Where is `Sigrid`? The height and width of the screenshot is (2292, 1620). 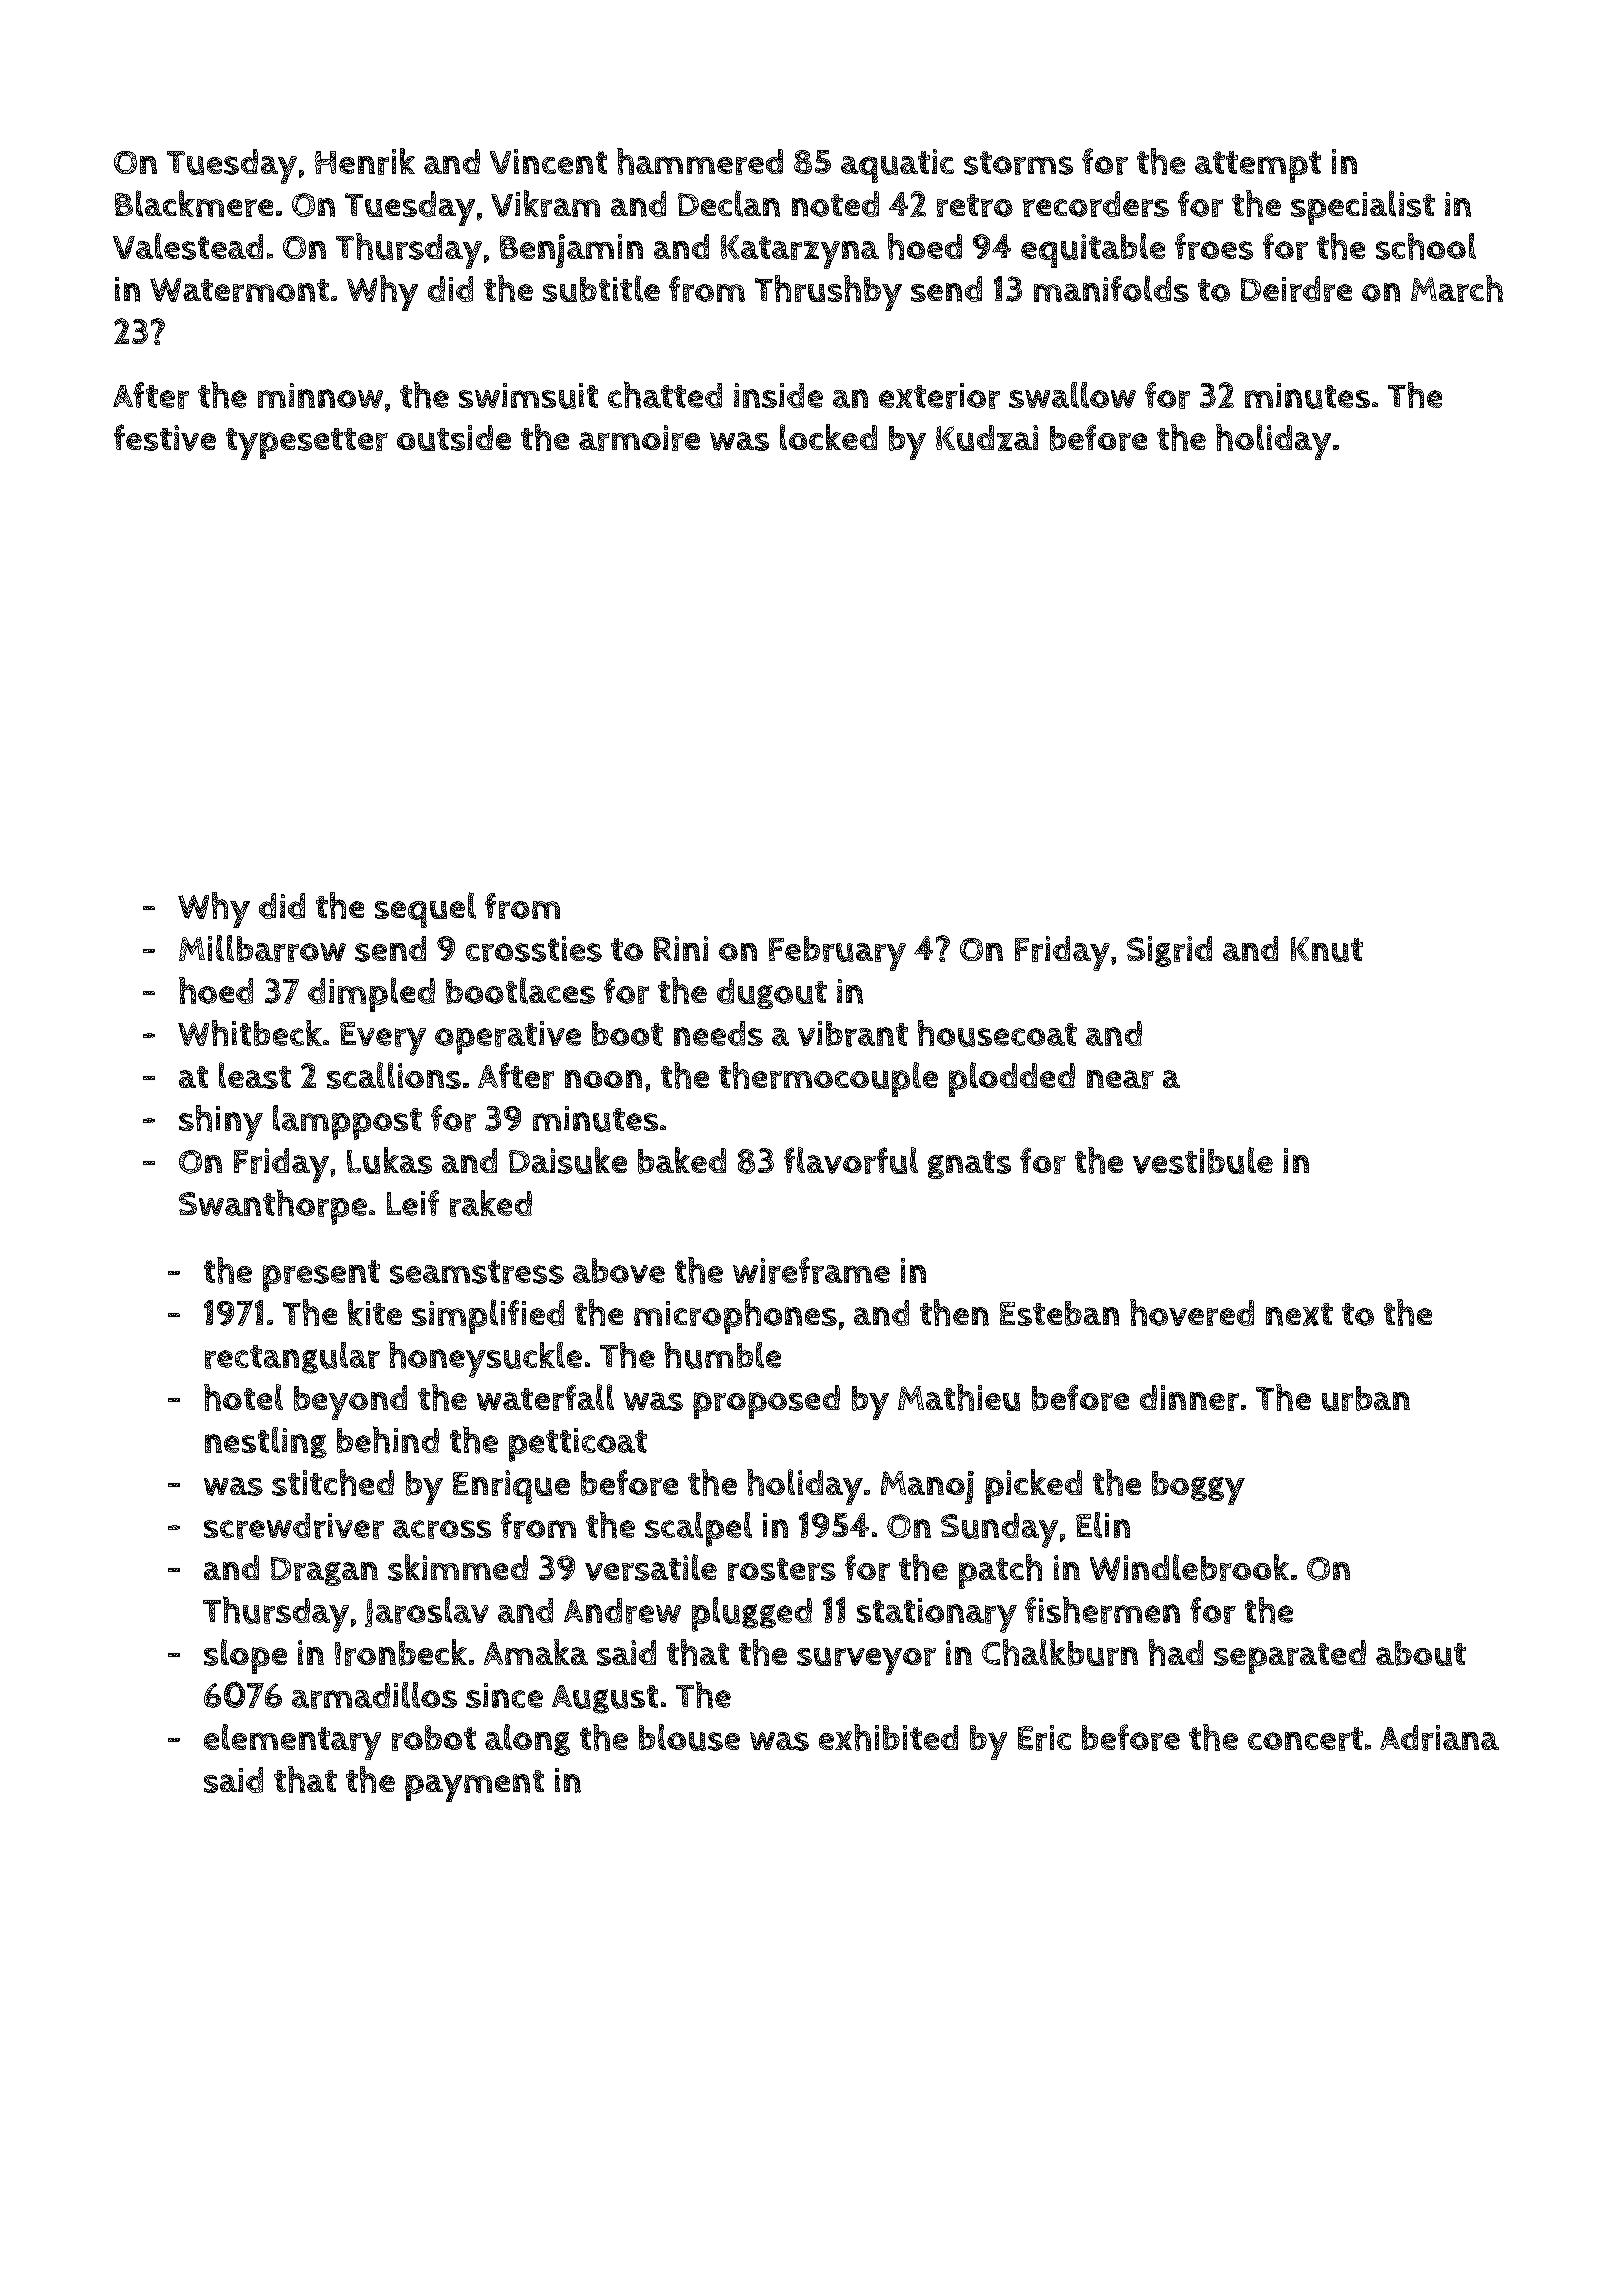
Sigrid is located at coordinates (1169, 951).
